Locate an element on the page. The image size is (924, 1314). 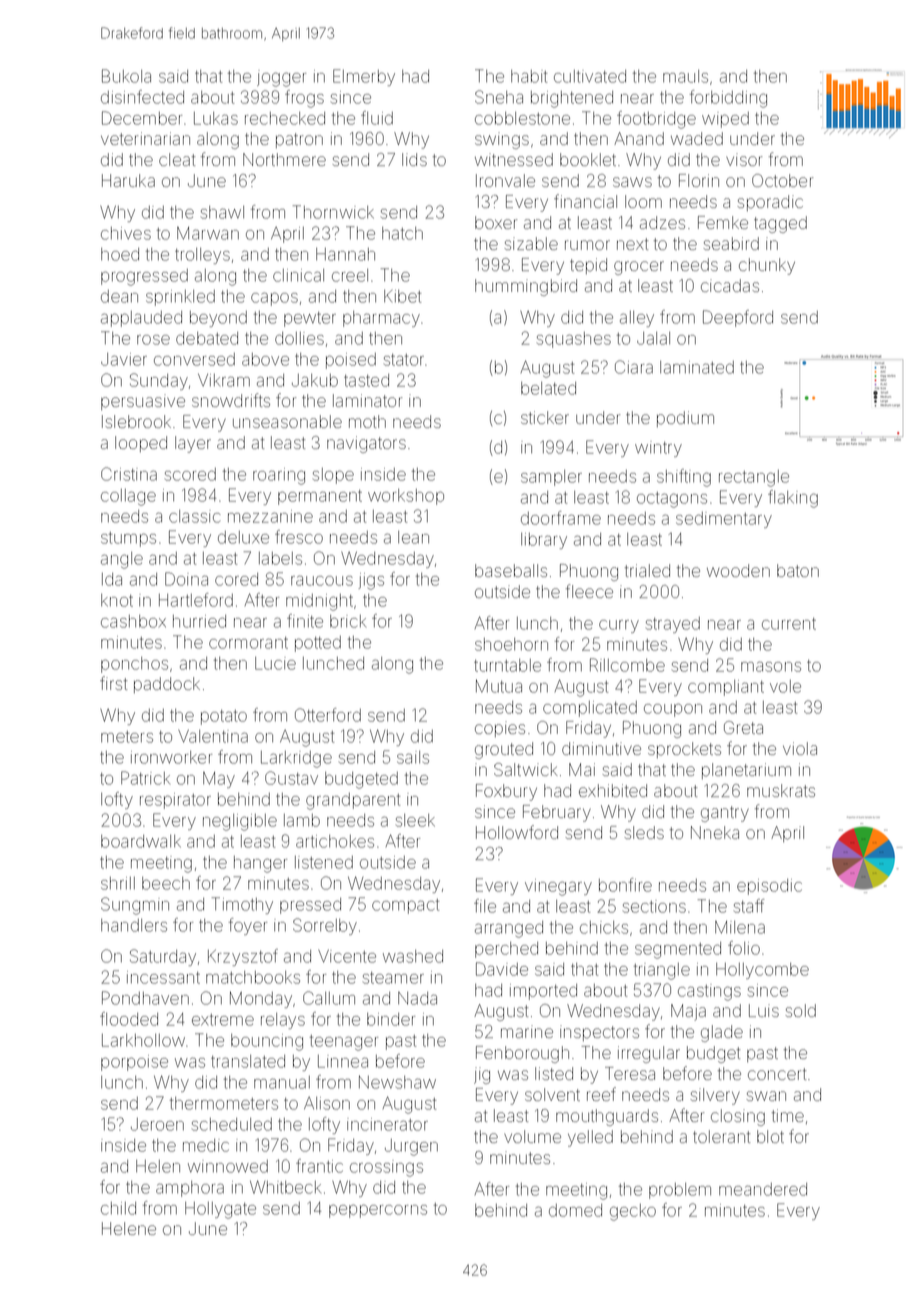
peppercorns is located at coordinates (378, 1211).
